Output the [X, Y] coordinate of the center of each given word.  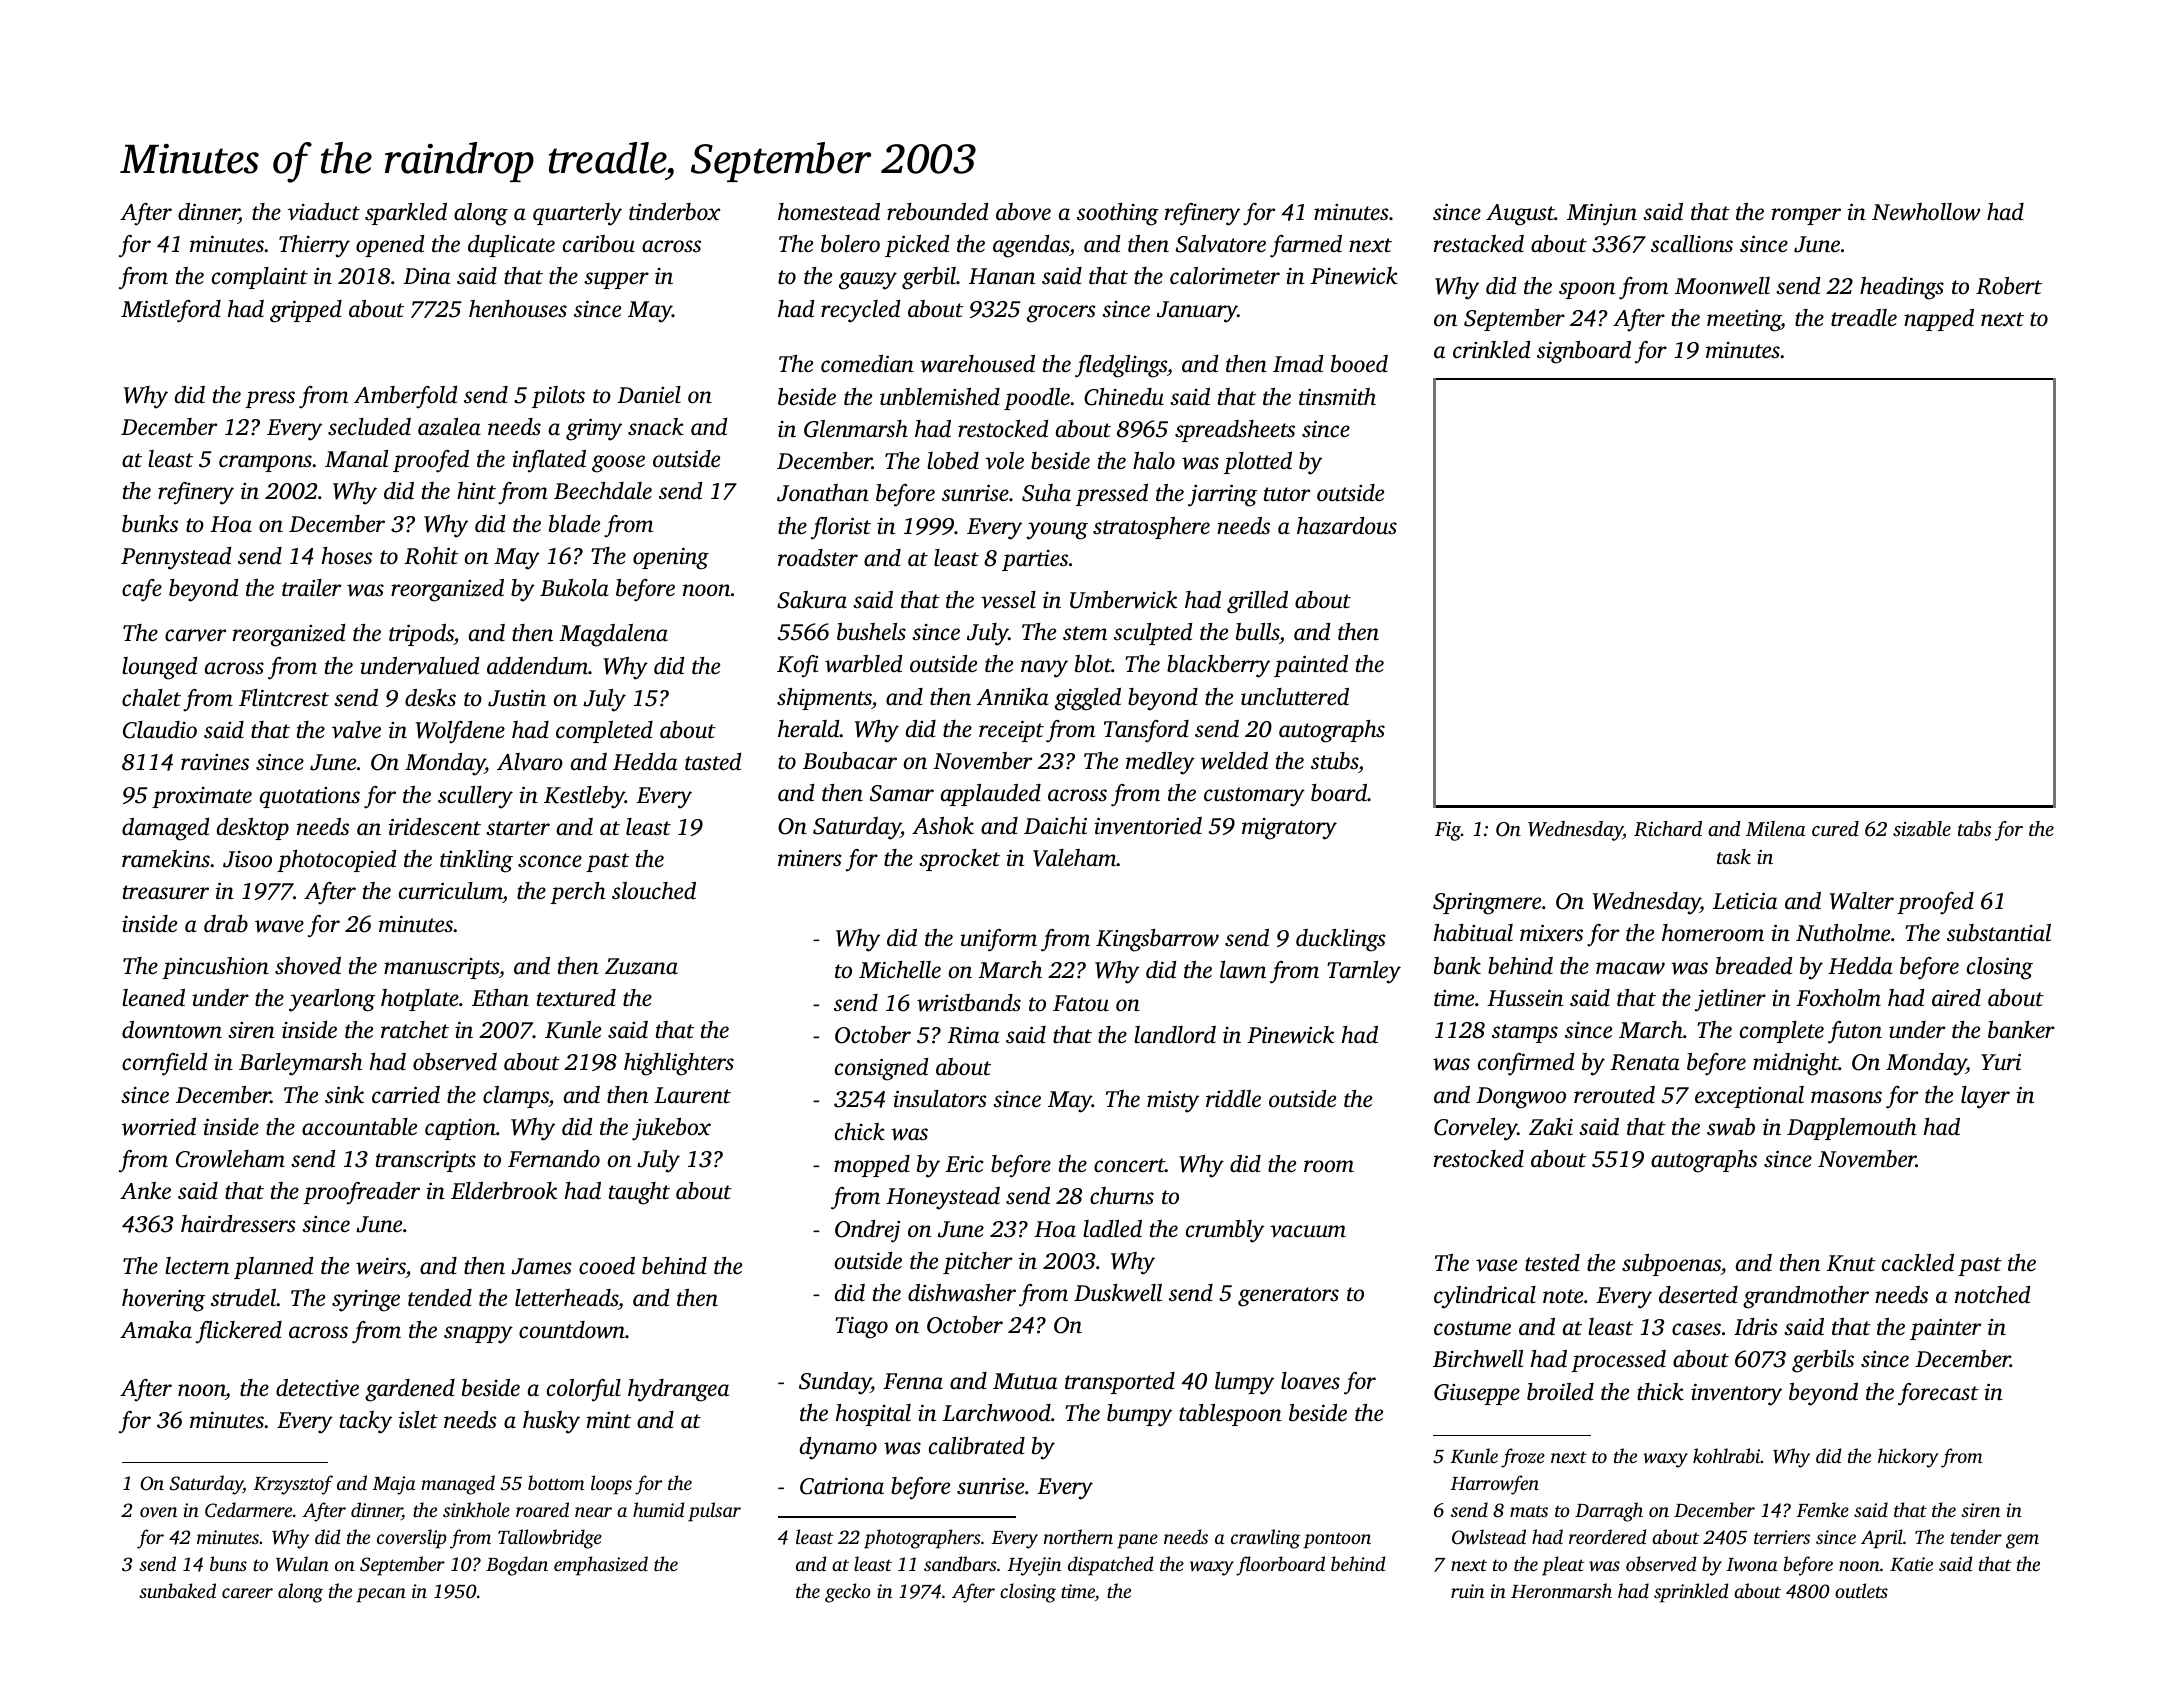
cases [1696, 1329]
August [1520, 215]
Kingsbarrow [1157, 940]
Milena [1775, 828]
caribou [599, 244]
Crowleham [230, 1159]
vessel [1008, 600]
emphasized [601, 1566]
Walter [1862, 901]
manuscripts [441, 968]
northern [1078, 1536]
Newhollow [1926, 212]
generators [1288, 1297]
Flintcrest [284, 698]
